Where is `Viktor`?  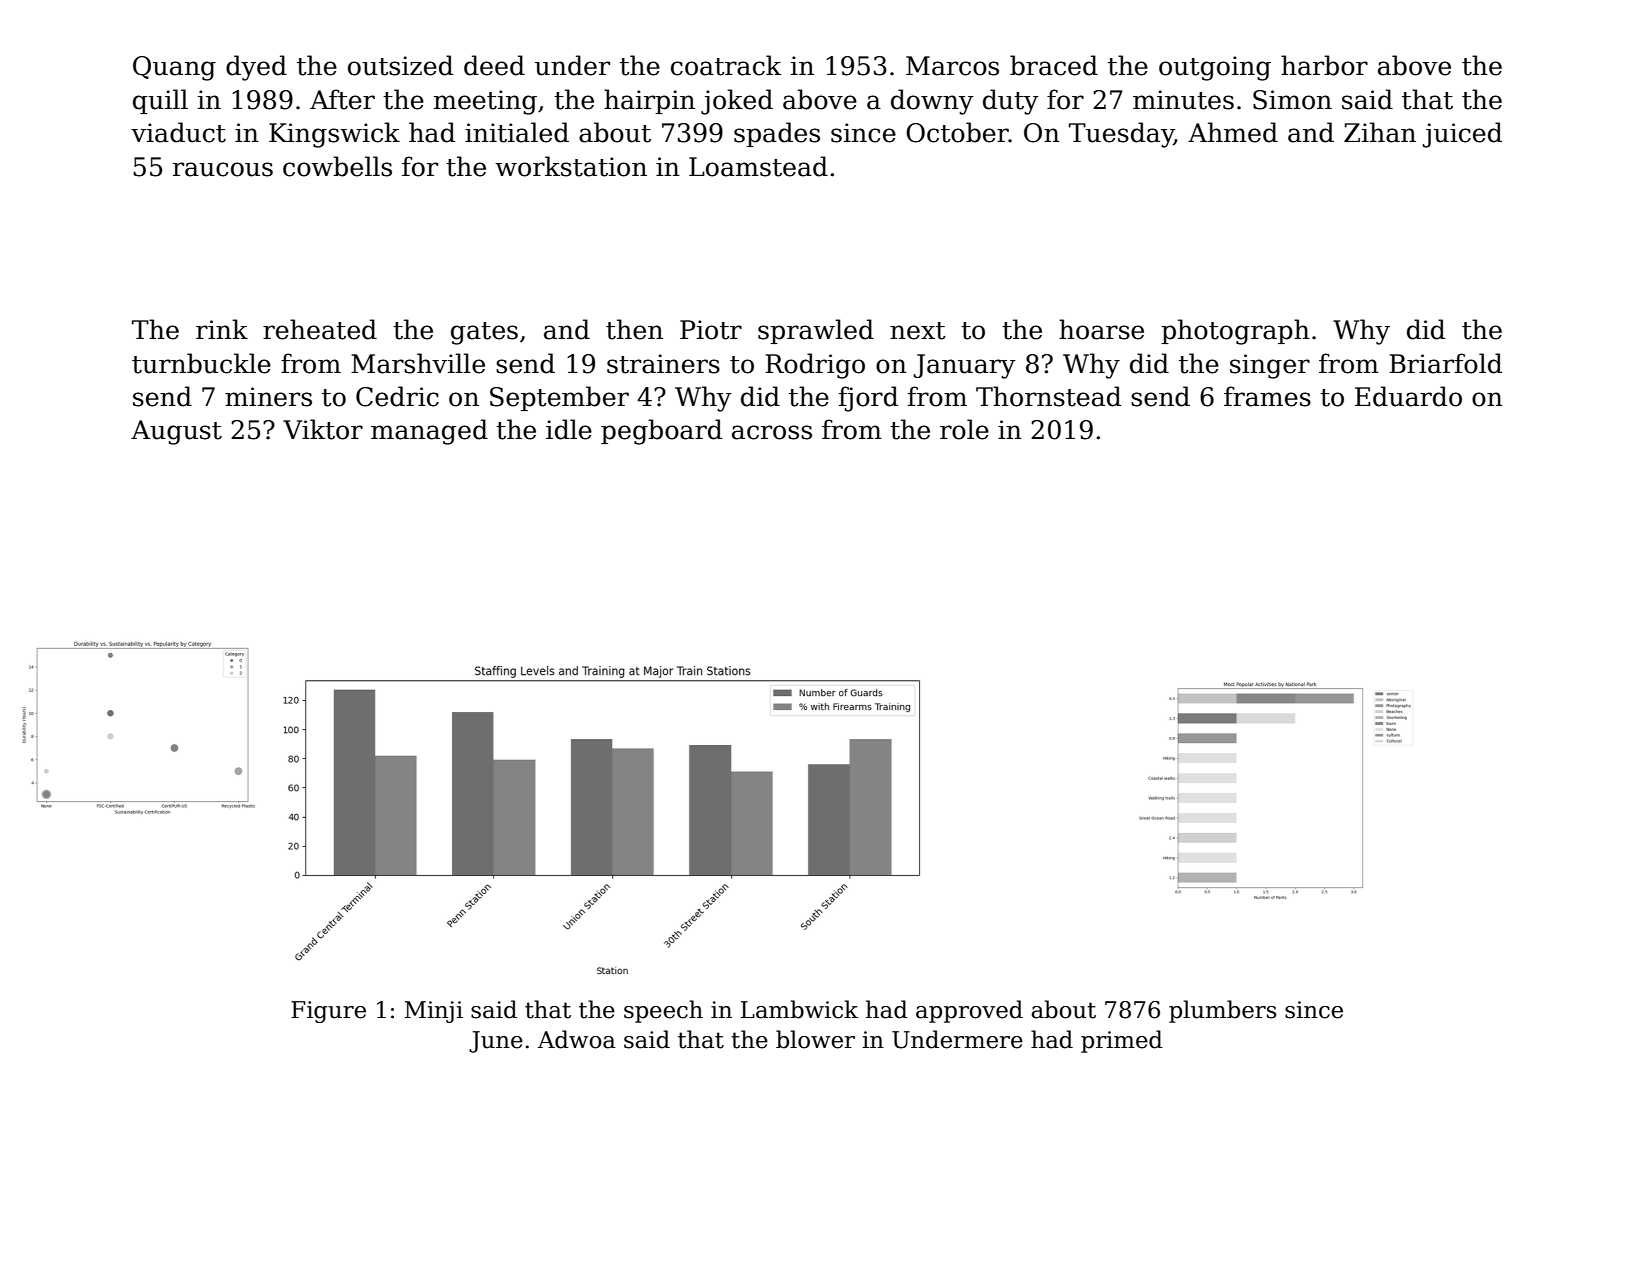 Viktor is located at coordinates (323, 429).
